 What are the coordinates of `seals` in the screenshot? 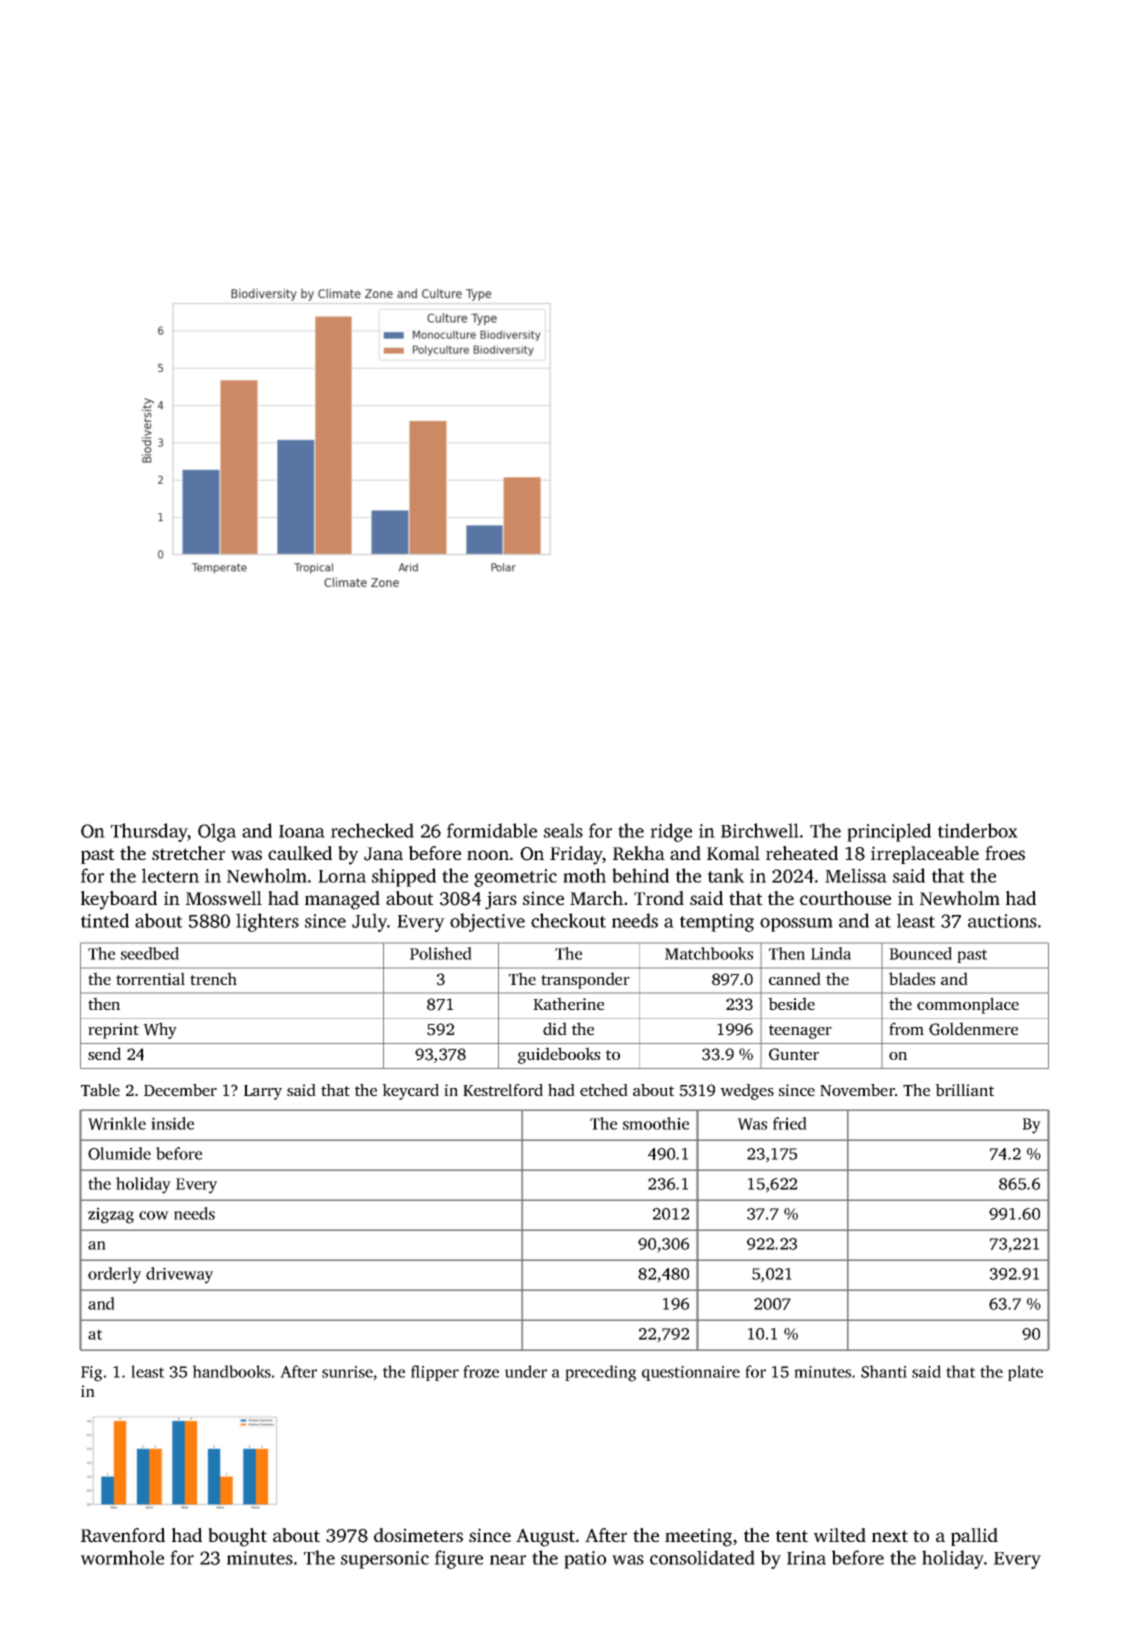 It's located at (563, 830).
